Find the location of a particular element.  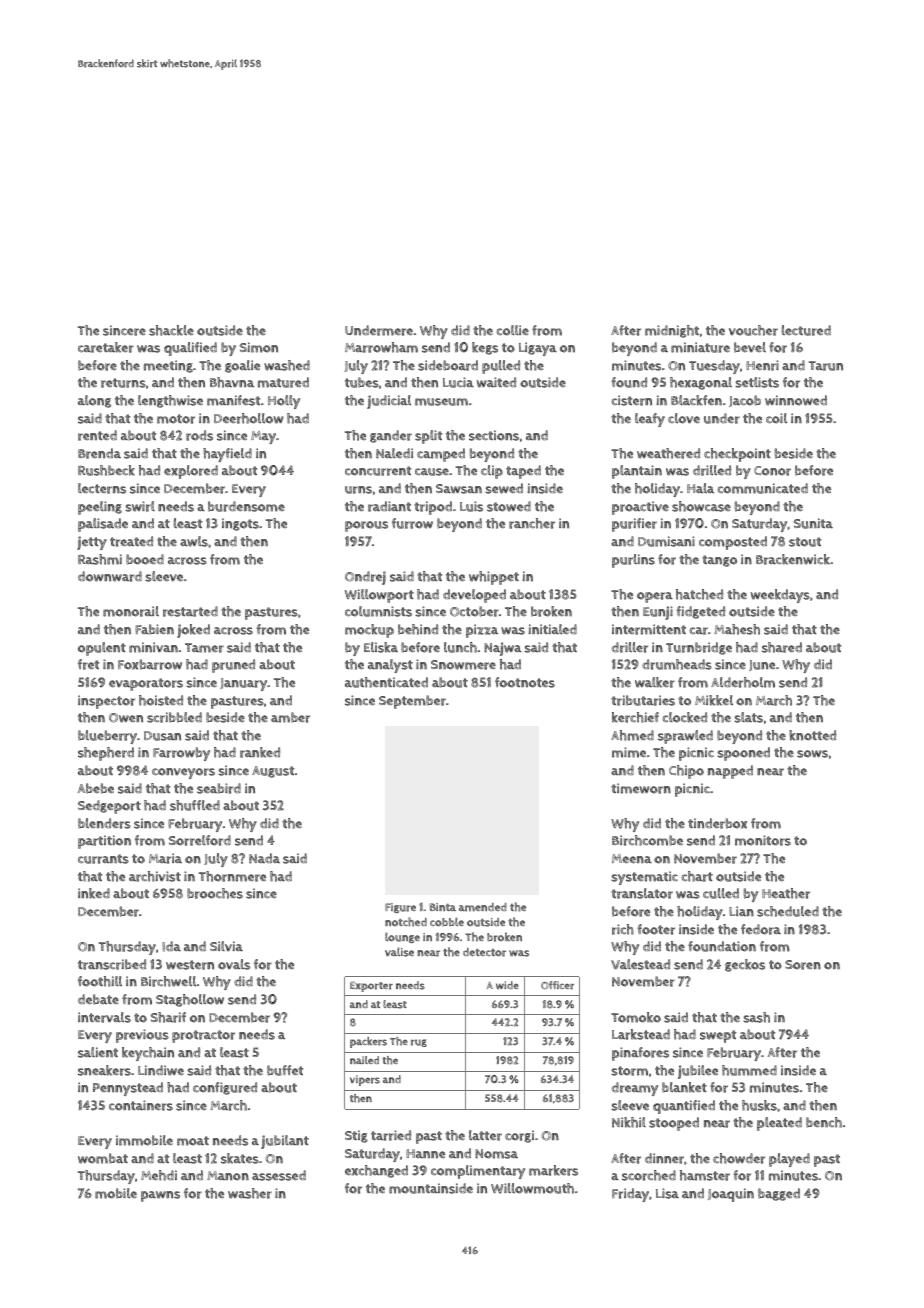

latter is located at coordinates (485, 1135).
